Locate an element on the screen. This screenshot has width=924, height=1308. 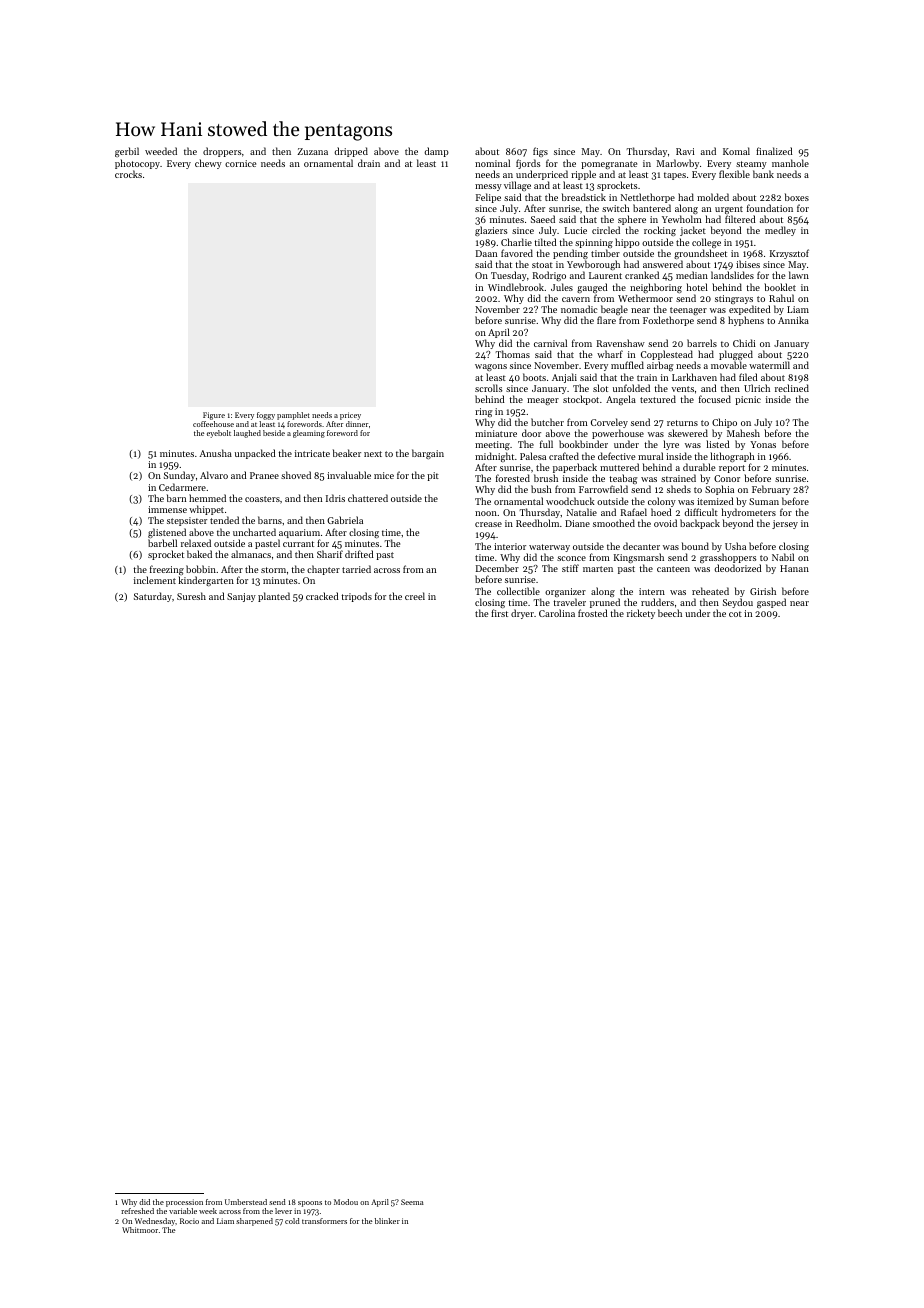
Annika is located at coordinates (793, 320).
